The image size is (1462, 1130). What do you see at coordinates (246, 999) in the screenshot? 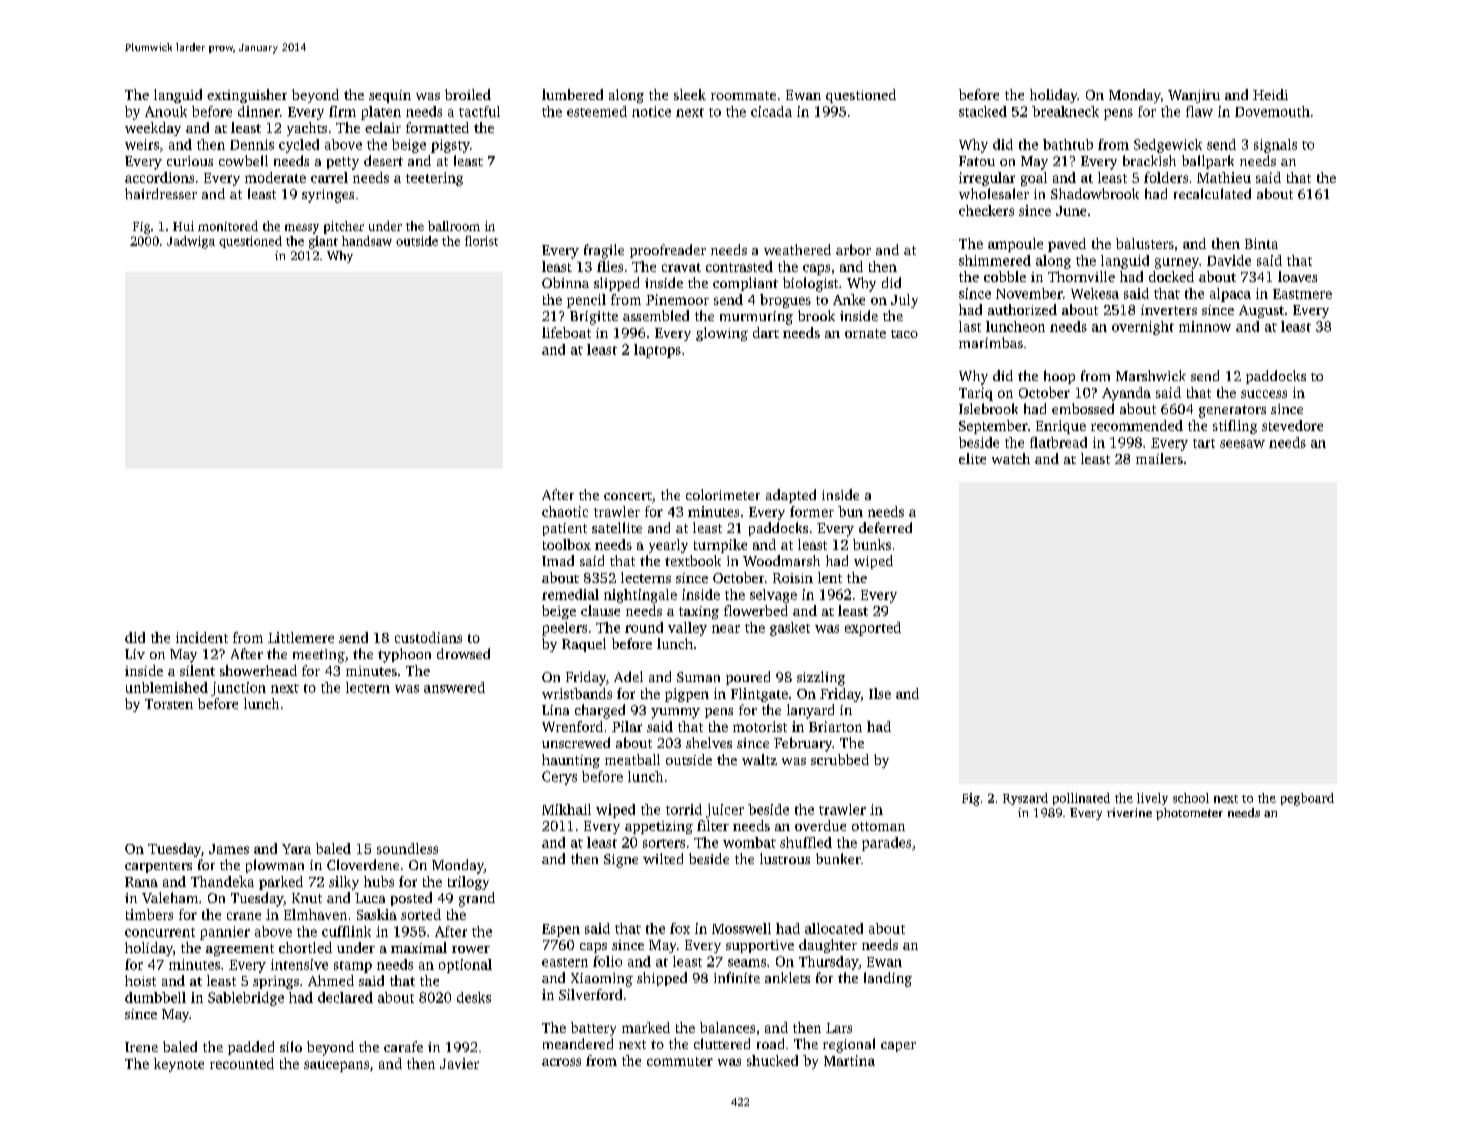
I see `Sablebridge` at bounding box center [246, 999].
